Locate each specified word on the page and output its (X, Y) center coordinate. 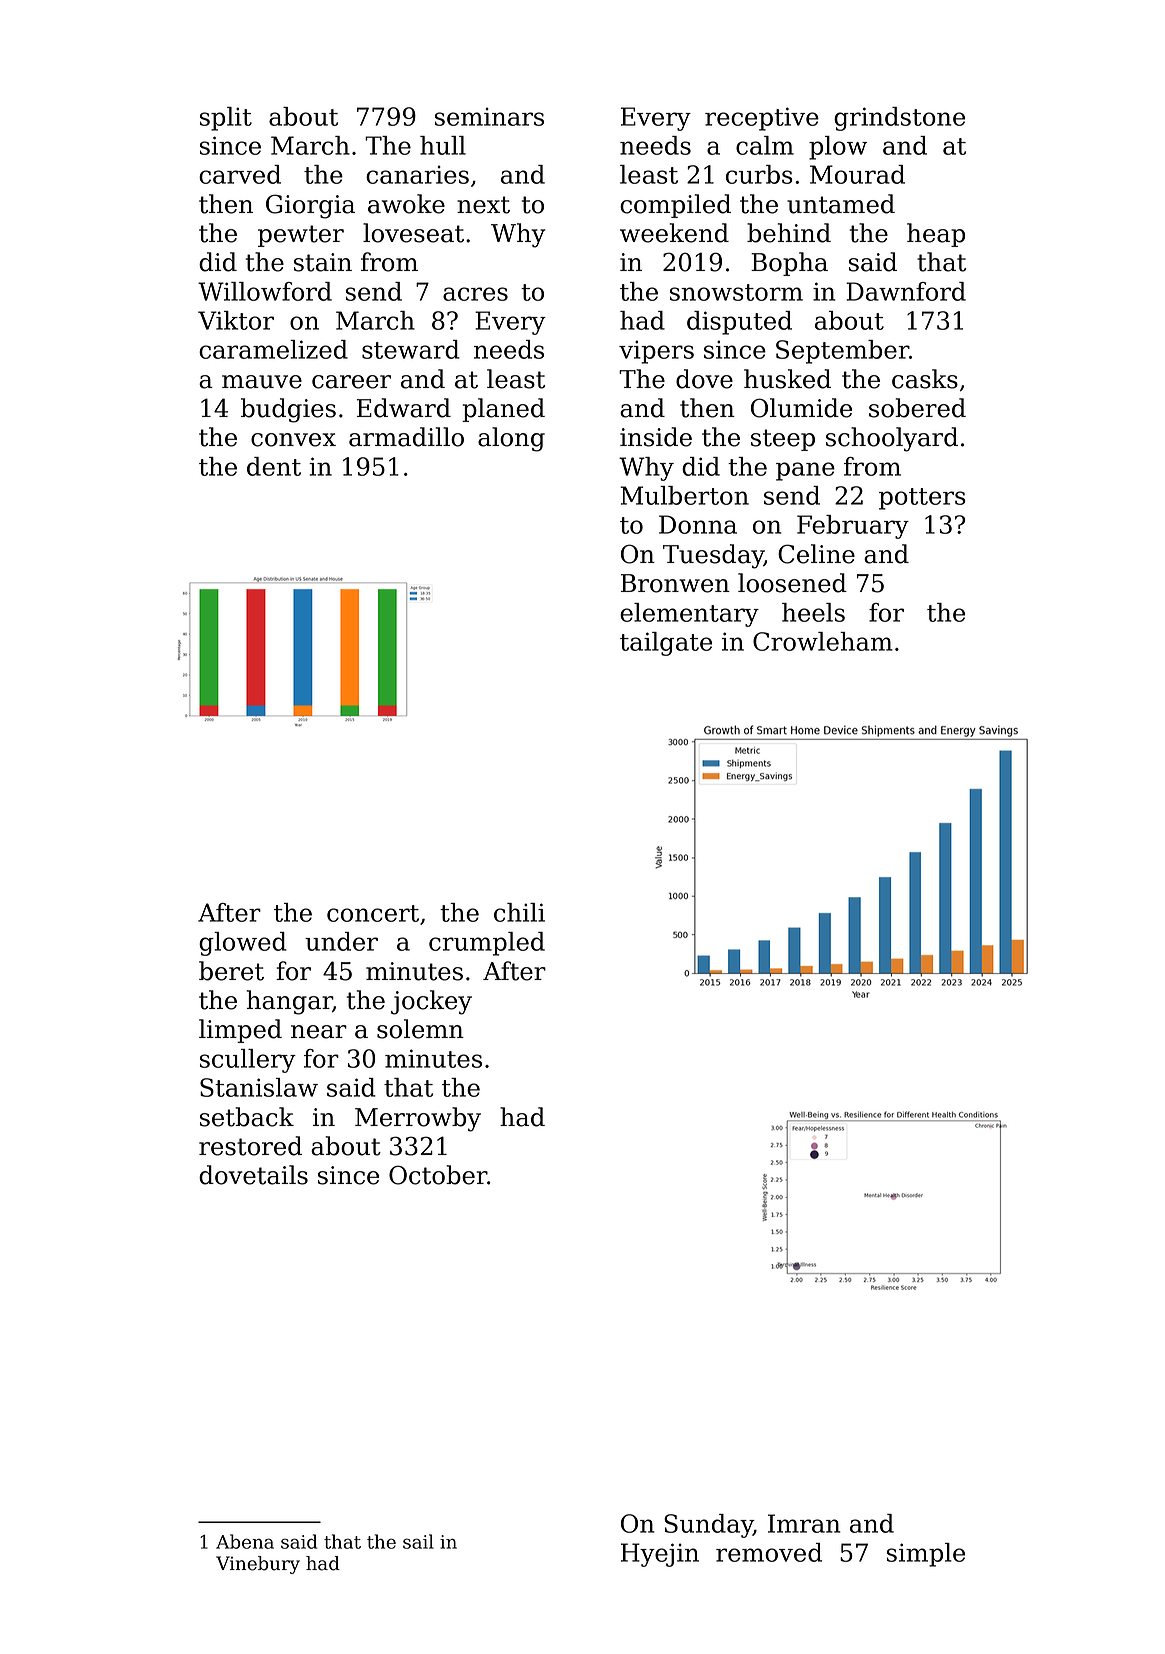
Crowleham (823, 641)
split (226, 119)
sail (418, 1541)
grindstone (899, 119)
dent (274, 466)
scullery (248, 1061)
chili (519, 912)
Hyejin (660, 1555)
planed (503, 410)
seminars (489, 116)
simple (926, 1555)
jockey (431, 1002)
